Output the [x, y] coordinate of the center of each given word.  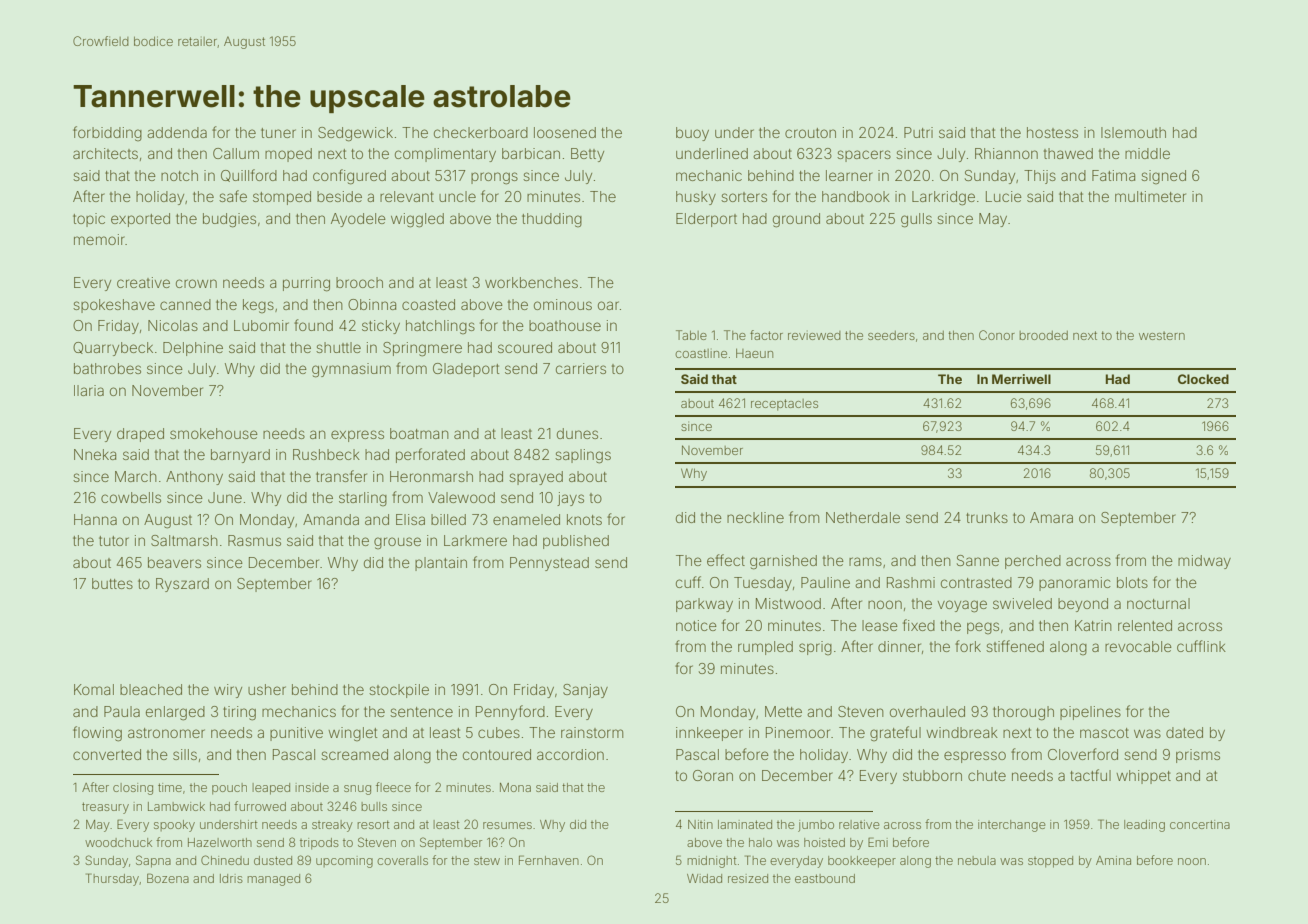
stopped [1050, 862]
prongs [494, 178]
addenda [177, 132]
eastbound [825, 878]
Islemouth [1133, 132]
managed [273, 880]
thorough [1023, 713]
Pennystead [549, 564]
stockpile [399, 691]
